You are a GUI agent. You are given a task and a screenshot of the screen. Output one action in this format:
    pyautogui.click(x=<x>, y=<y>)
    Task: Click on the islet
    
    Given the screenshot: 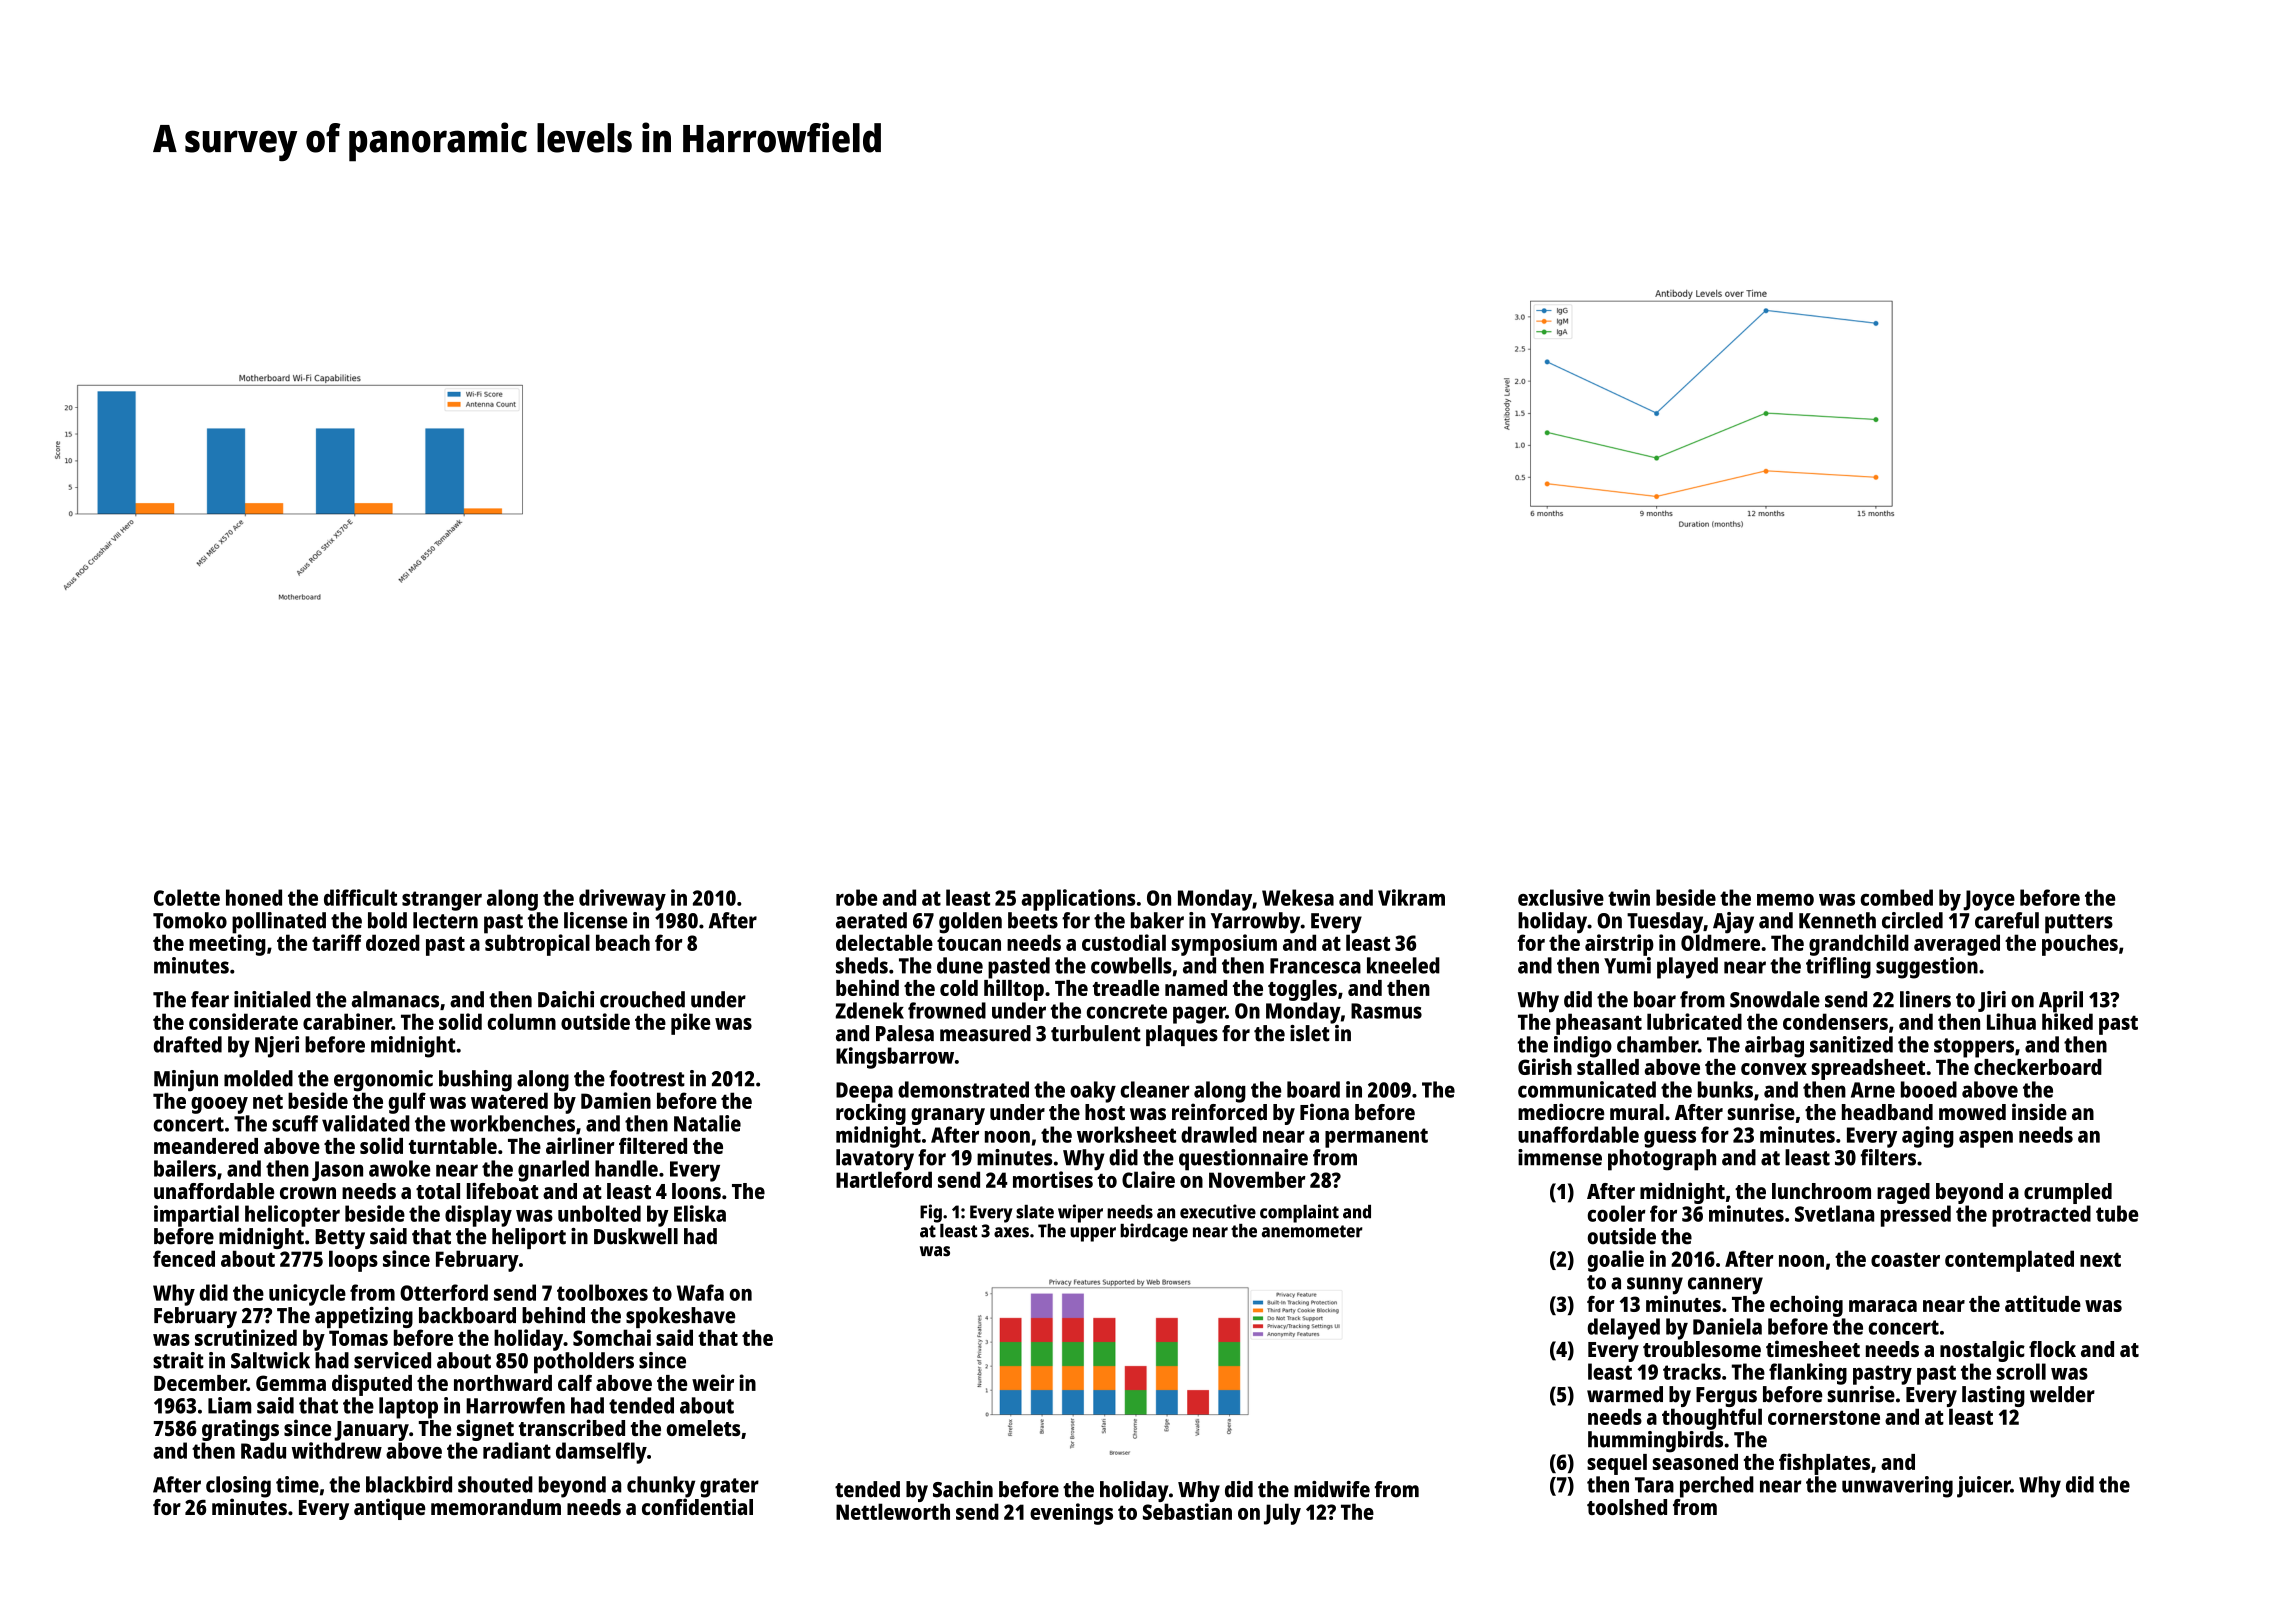 What is the action you would take?
    pyautogui.click(x=1310, y=1033)
